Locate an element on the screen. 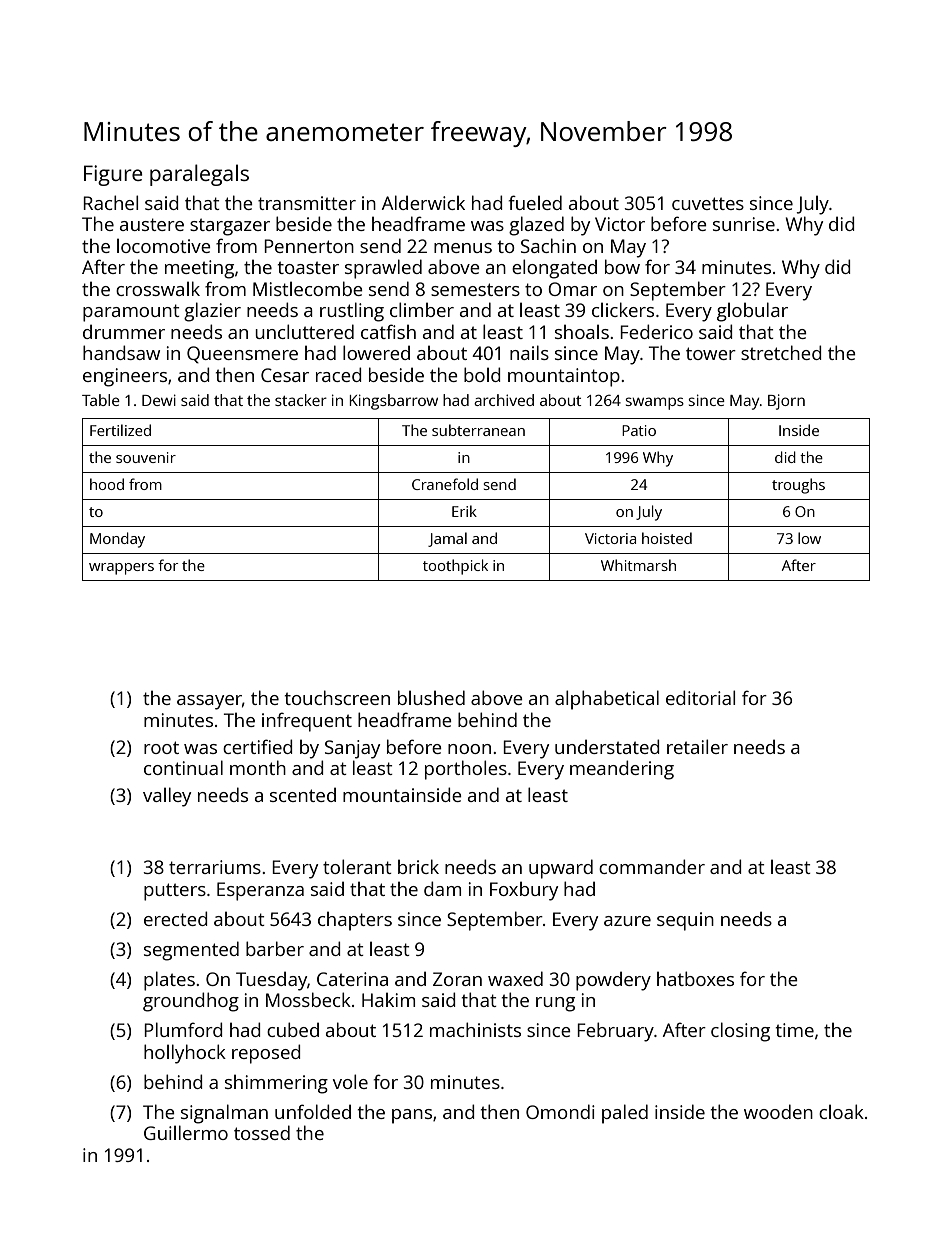  blushed is located at coordinates (431, 697).
